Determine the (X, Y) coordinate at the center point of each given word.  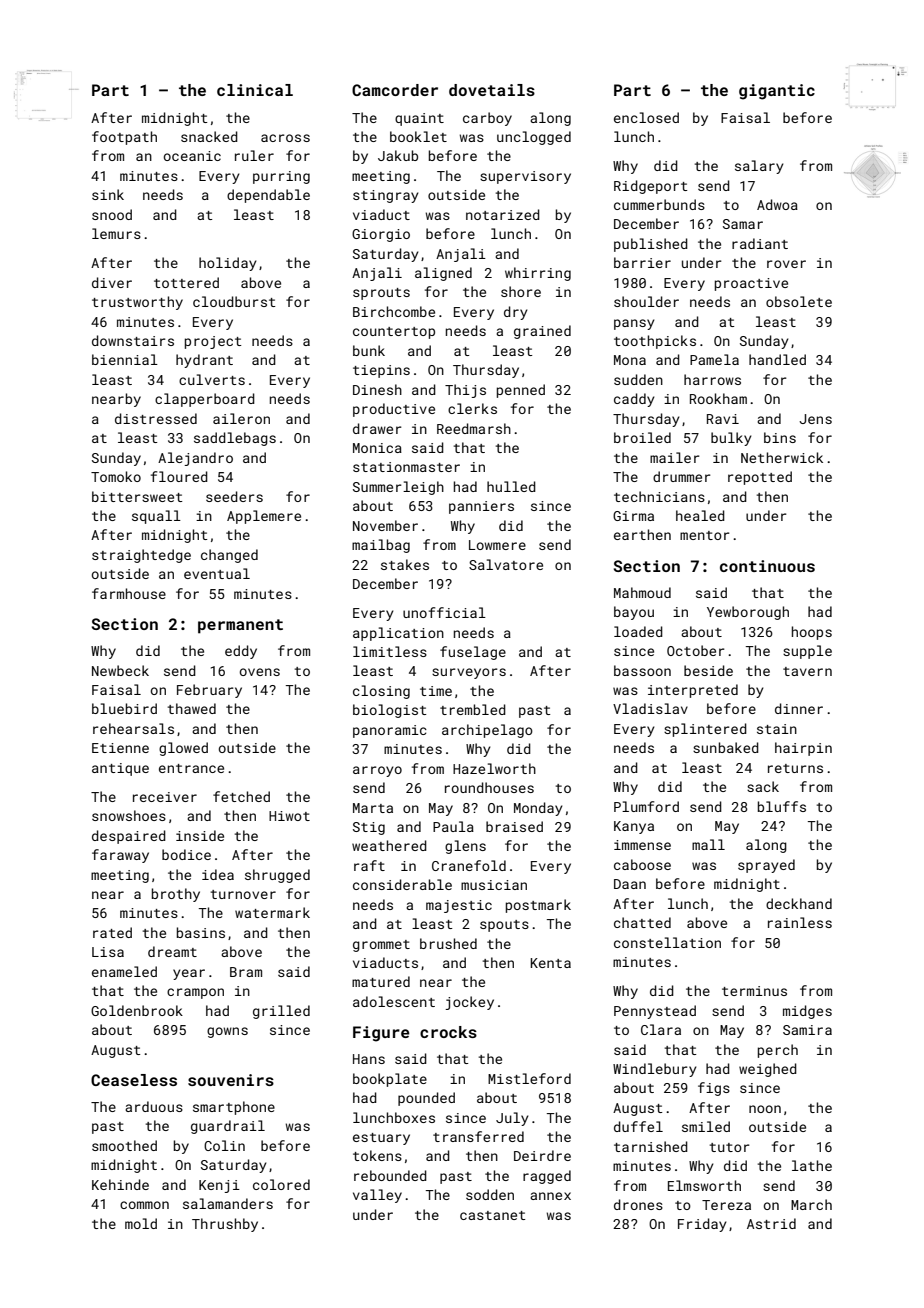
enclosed (646, 117)
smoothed (124, 1145)
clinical (255, 90)
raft (369, 865)
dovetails (492, 90)
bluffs (782, 806)
